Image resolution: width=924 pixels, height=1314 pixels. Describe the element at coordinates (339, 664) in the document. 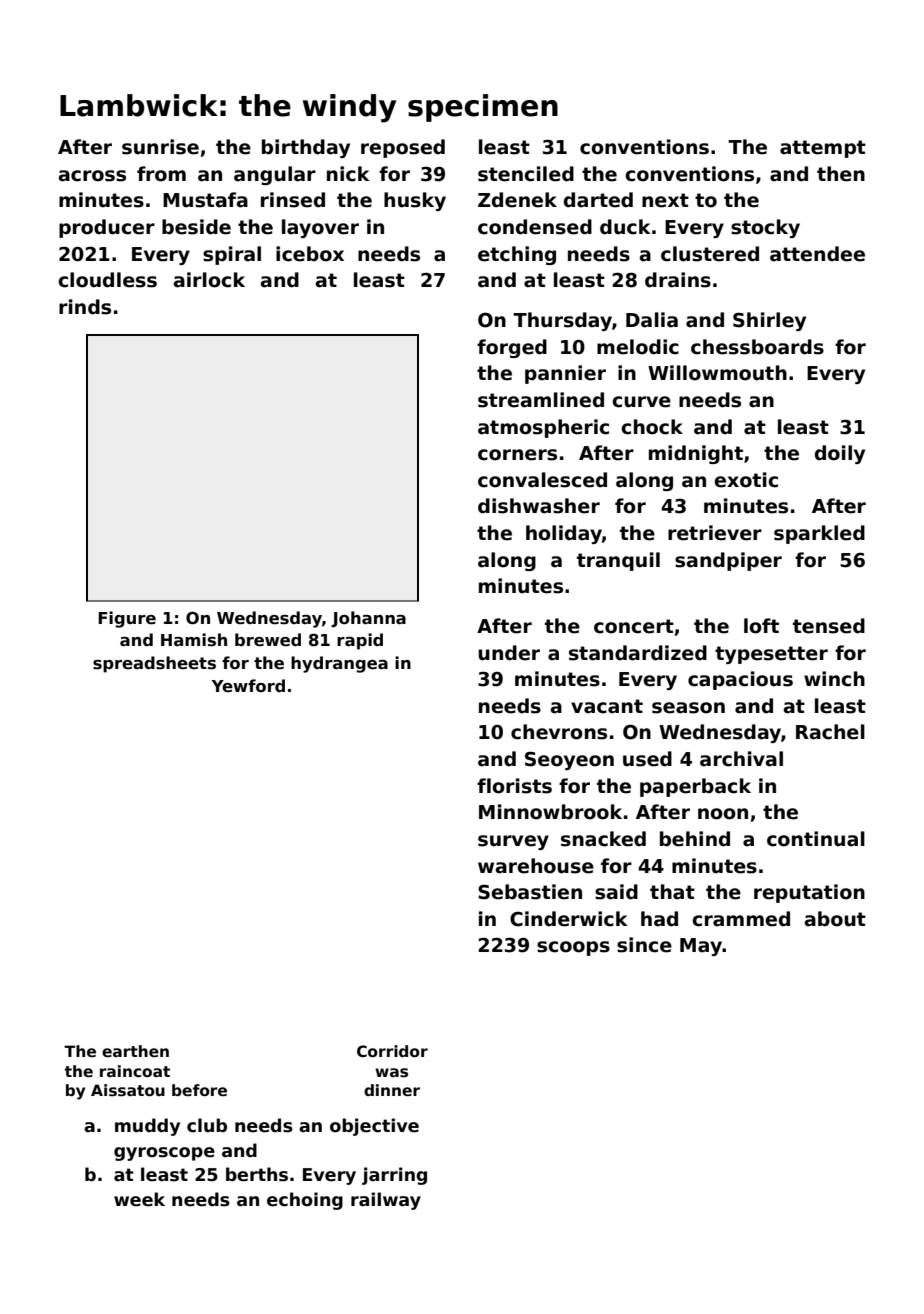

I see `hydrangea` at that location.
